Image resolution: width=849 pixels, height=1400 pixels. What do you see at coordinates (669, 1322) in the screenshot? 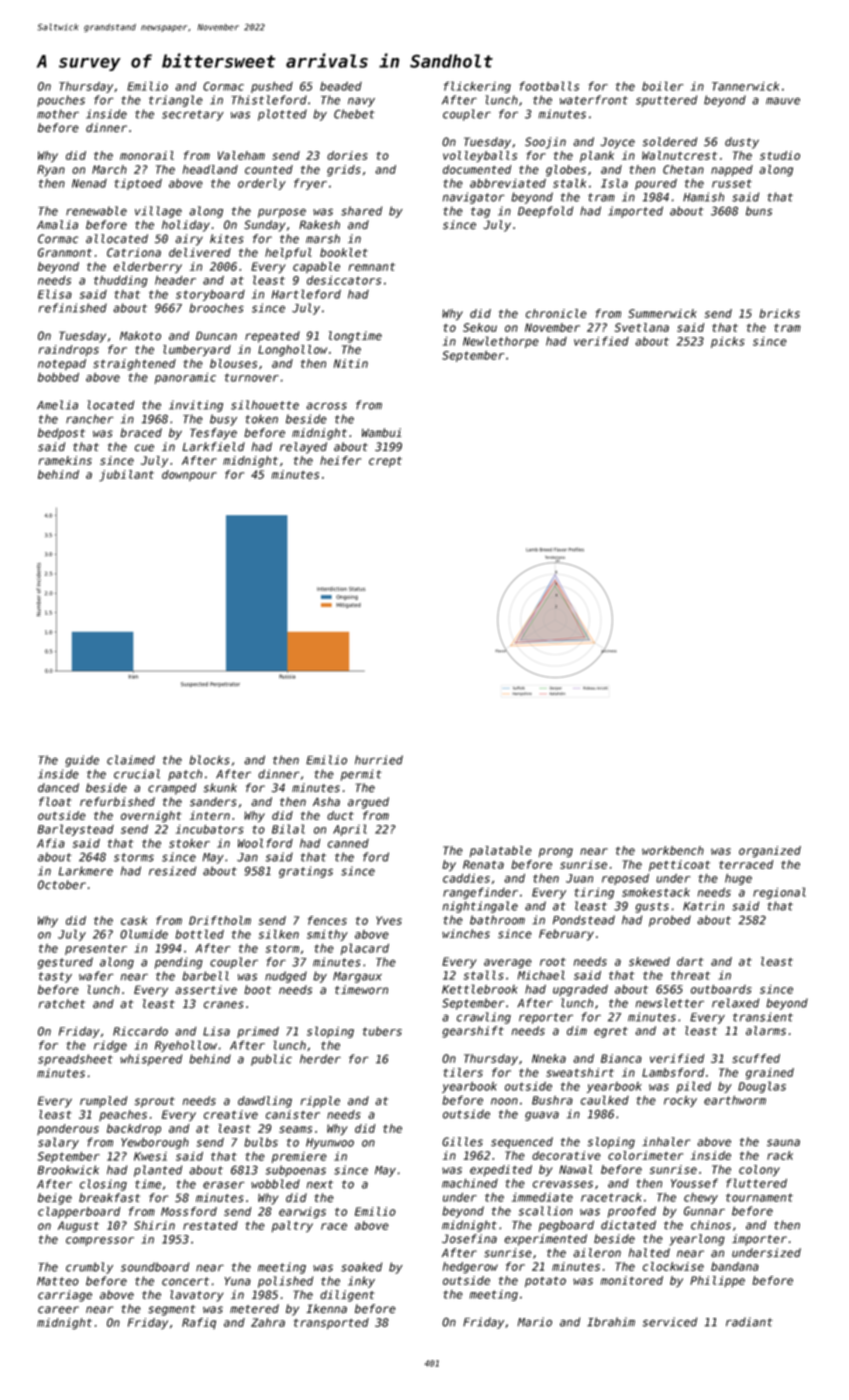
I see `serviced` at bounding box center [669, 1322].
